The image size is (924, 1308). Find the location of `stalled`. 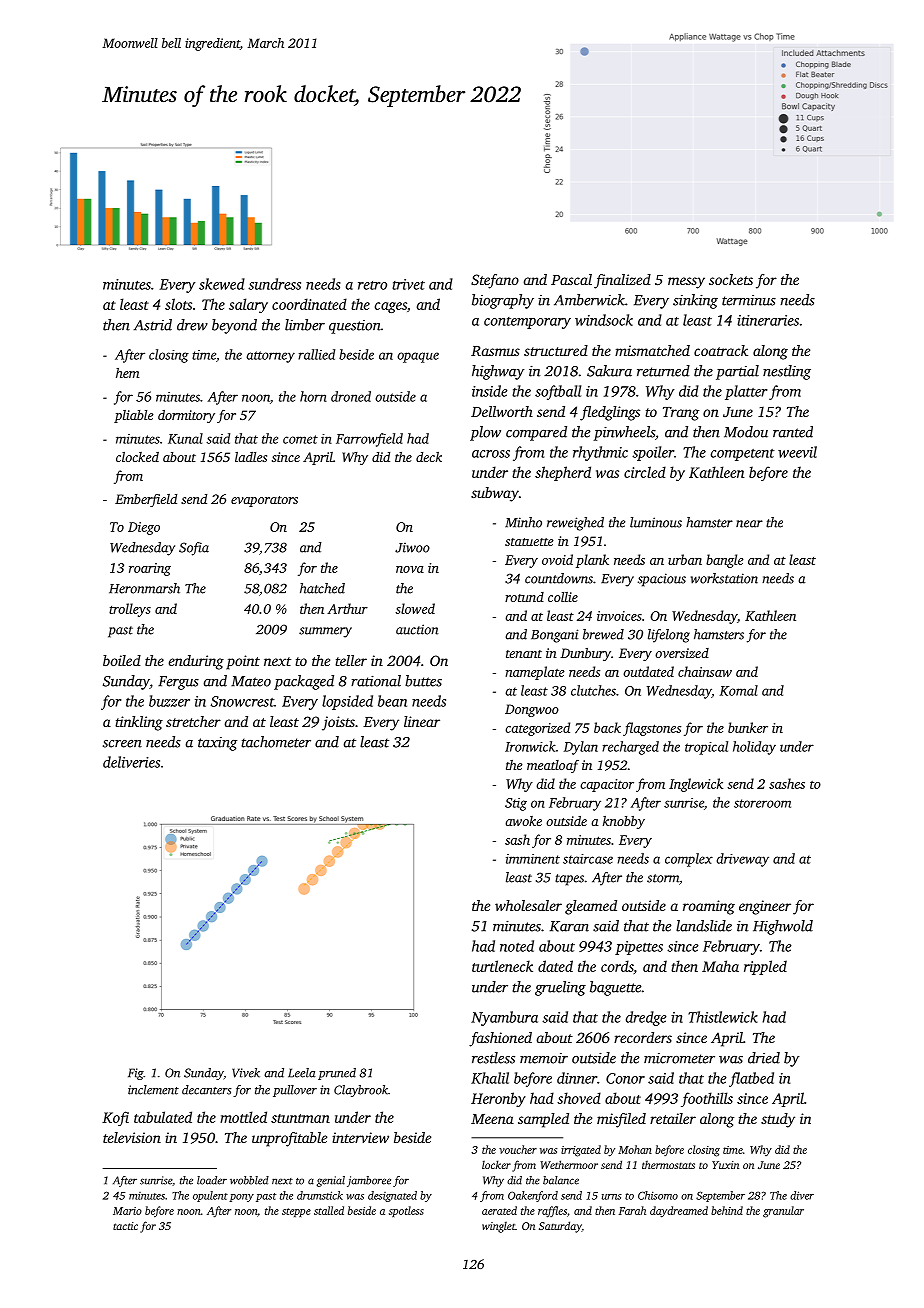

stalled is located at coordinates (329, 1210).
